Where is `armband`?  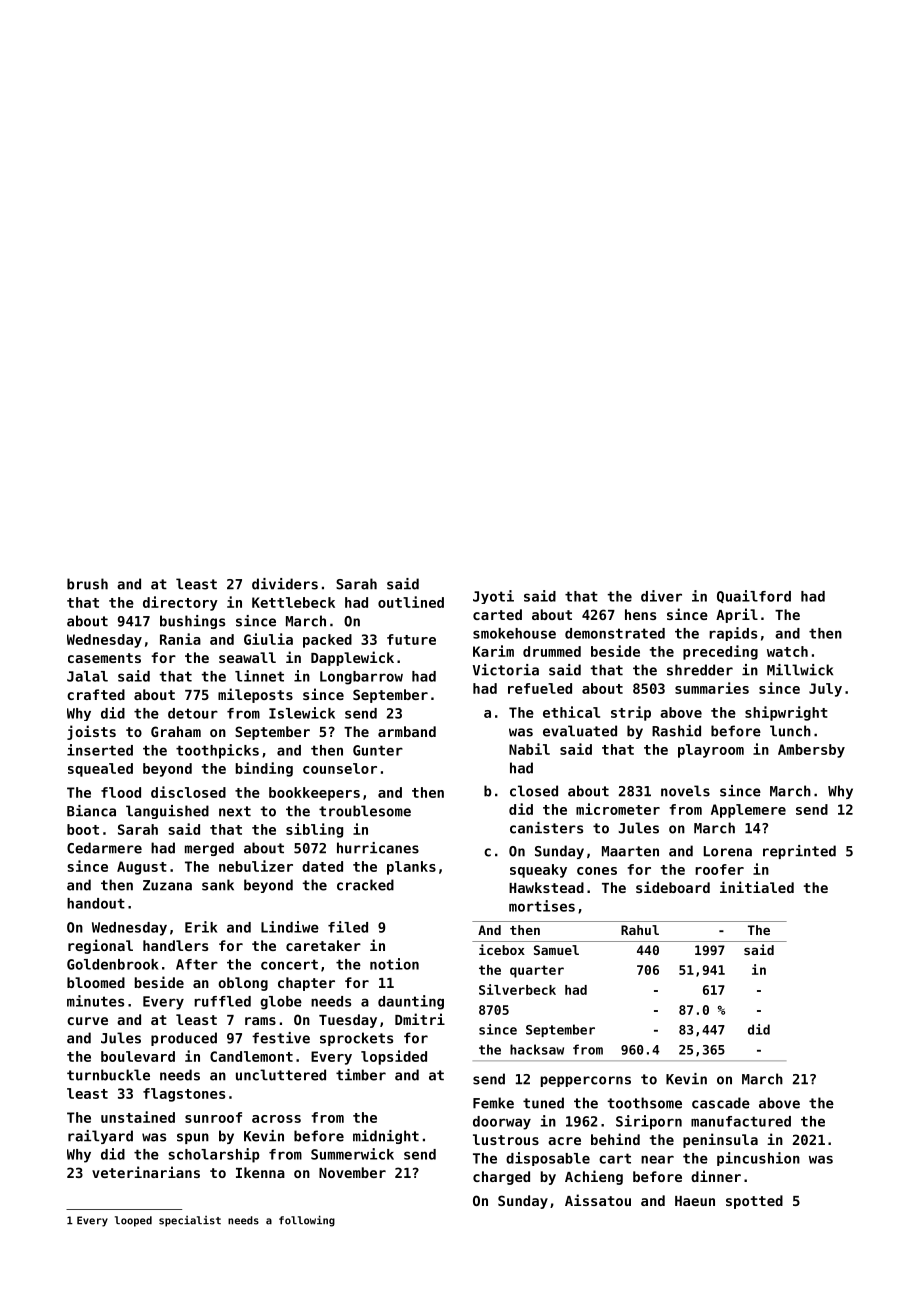 armband is located at coordinates (407, 731).
